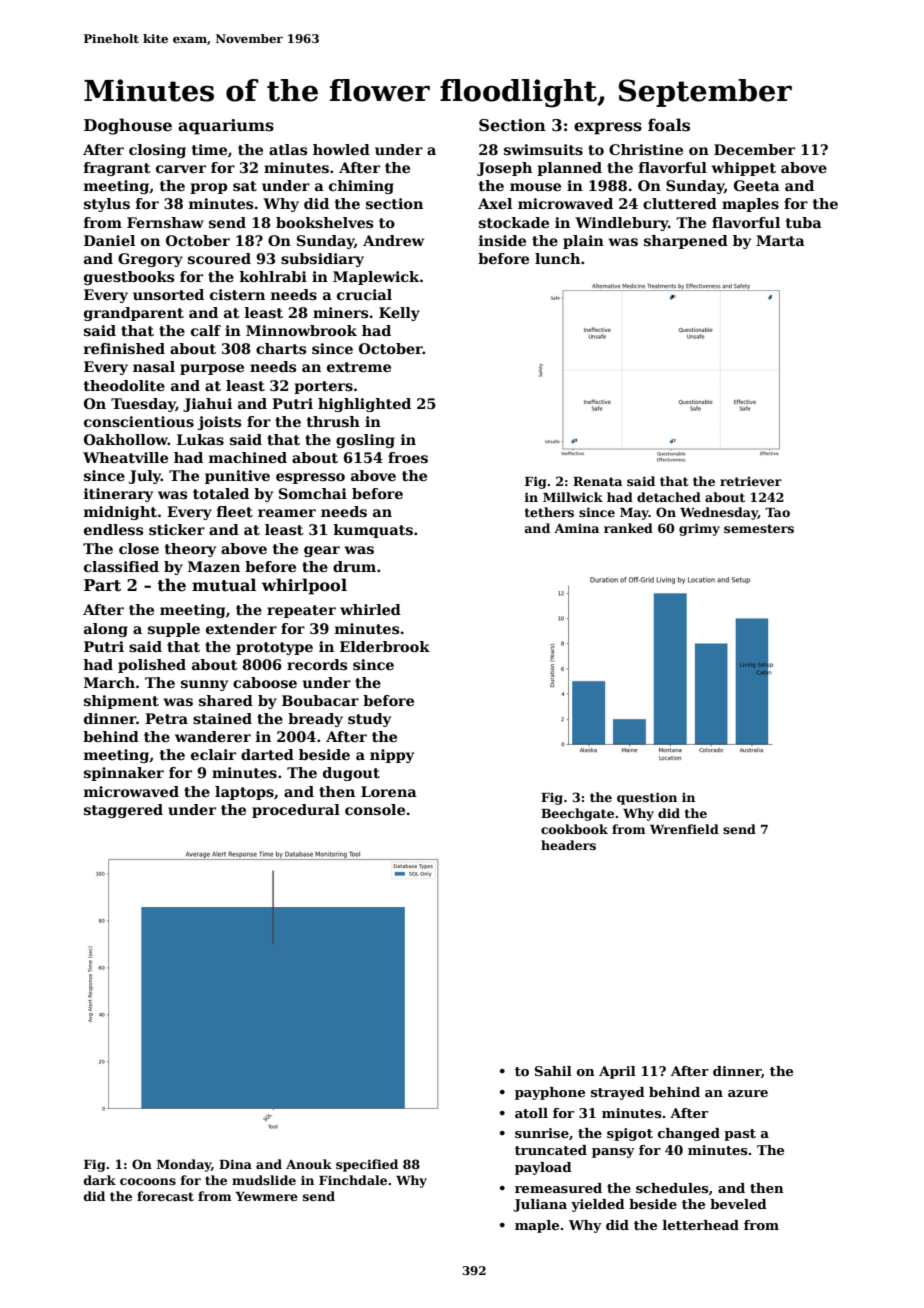 Image resolution: width=924 pixels, height=1308 pixels. I want to click on Doghouse, so click(128, 126).
